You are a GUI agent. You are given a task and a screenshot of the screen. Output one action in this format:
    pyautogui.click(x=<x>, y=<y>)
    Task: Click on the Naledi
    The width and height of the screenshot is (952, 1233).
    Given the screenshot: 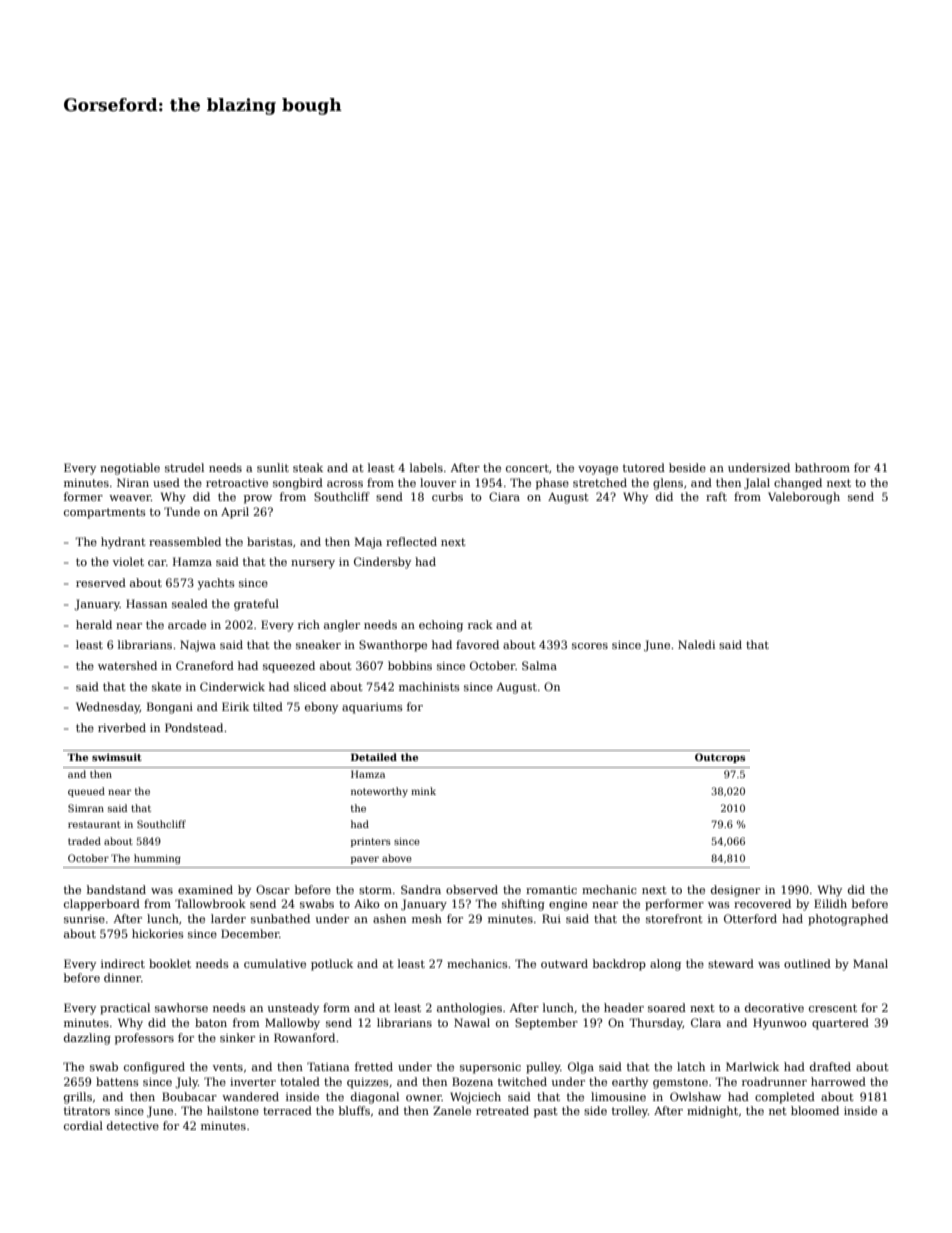 What is the action you would take?
    pyautogui.click(x=696, y=644)
